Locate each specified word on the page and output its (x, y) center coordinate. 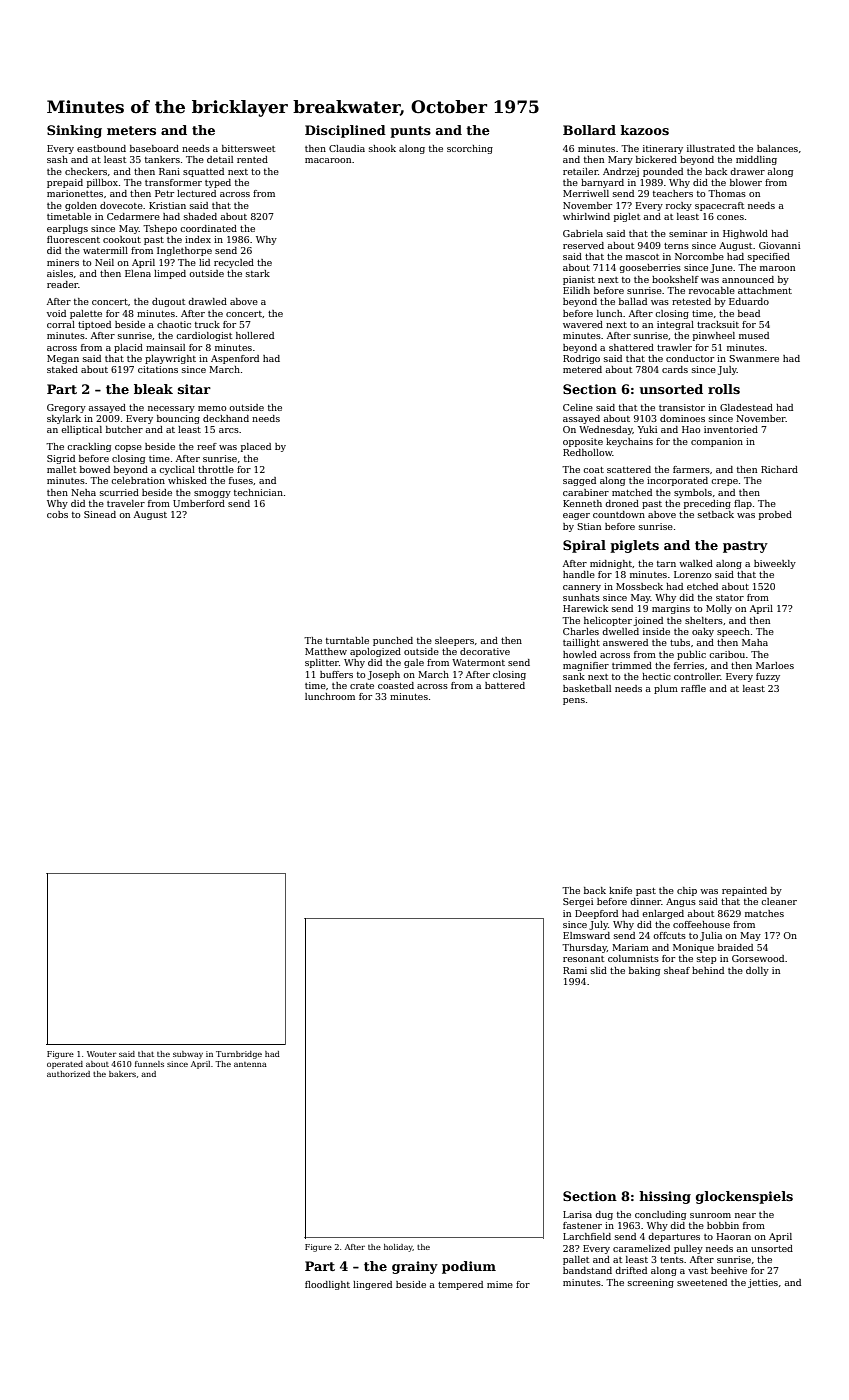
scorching (470, 149)
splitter (322, 663)
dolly (757, 971)
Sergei (578, 902)
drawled (207, 301)
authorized (68, 1074)
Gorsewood (758, 958)
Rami (575, 970)
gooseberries (650, 268)
